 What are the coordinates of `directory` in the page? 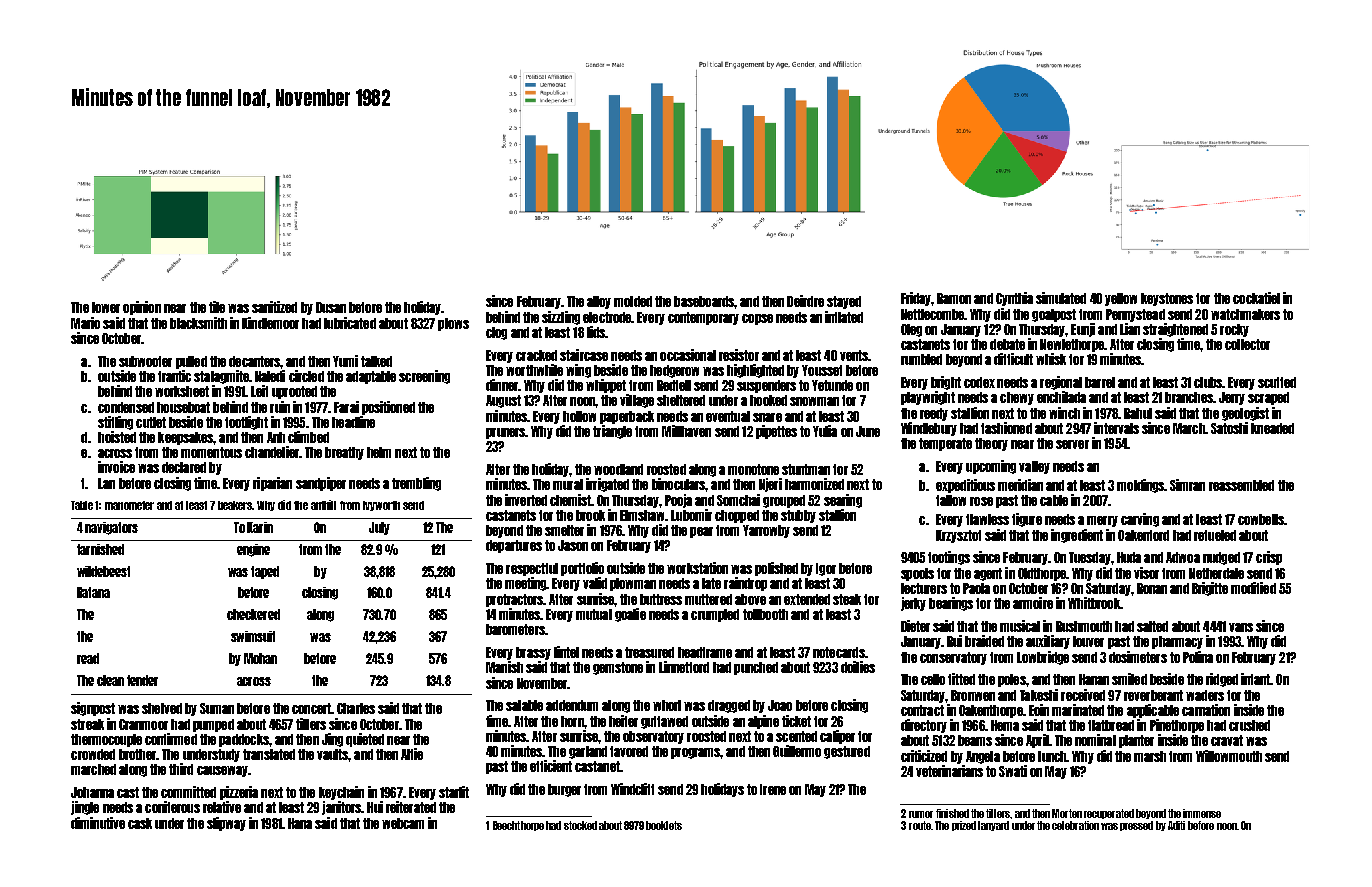 It's located at (924, 726).
